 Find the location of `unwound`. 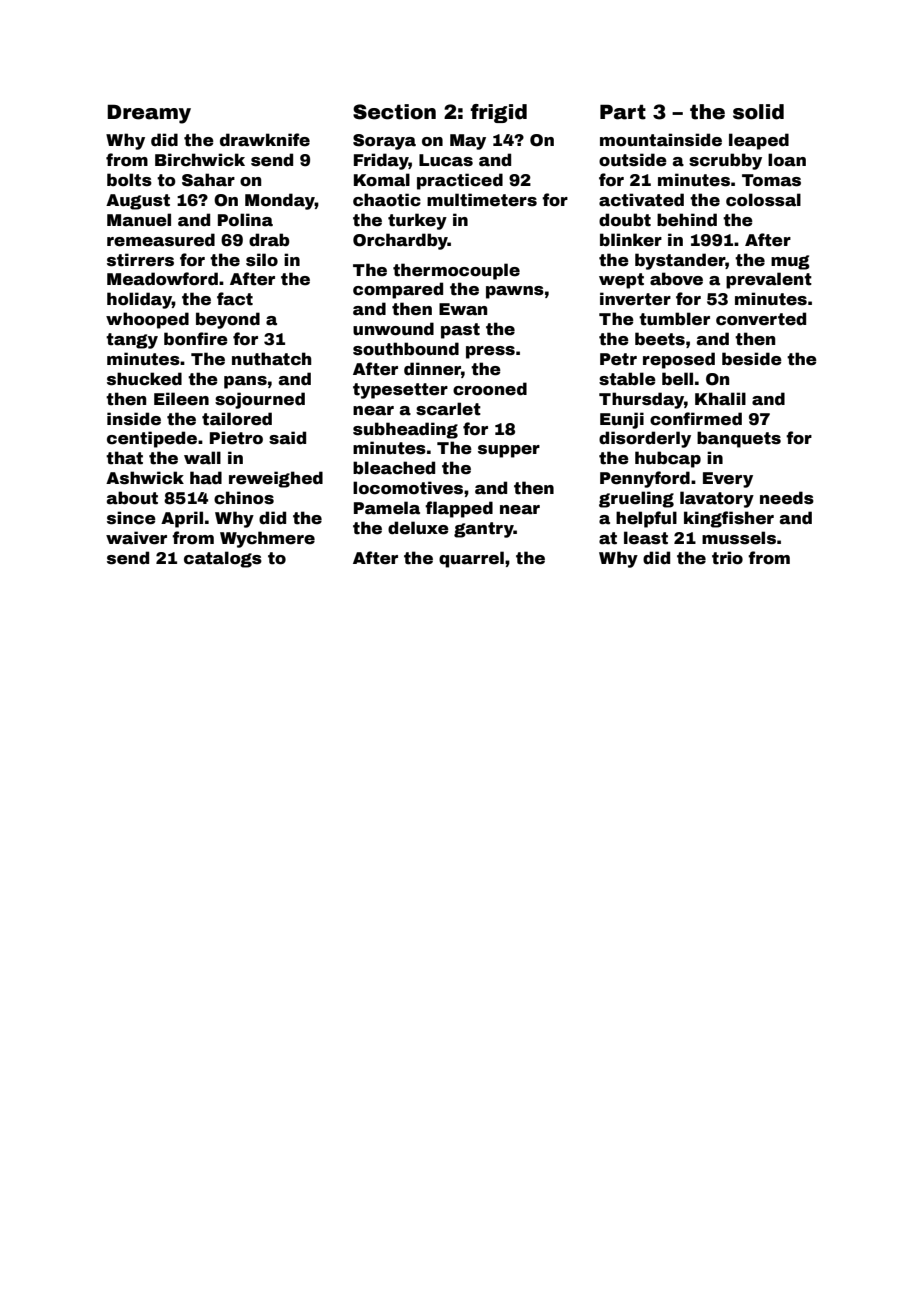

unwound is located at coordinates (393, 329).
